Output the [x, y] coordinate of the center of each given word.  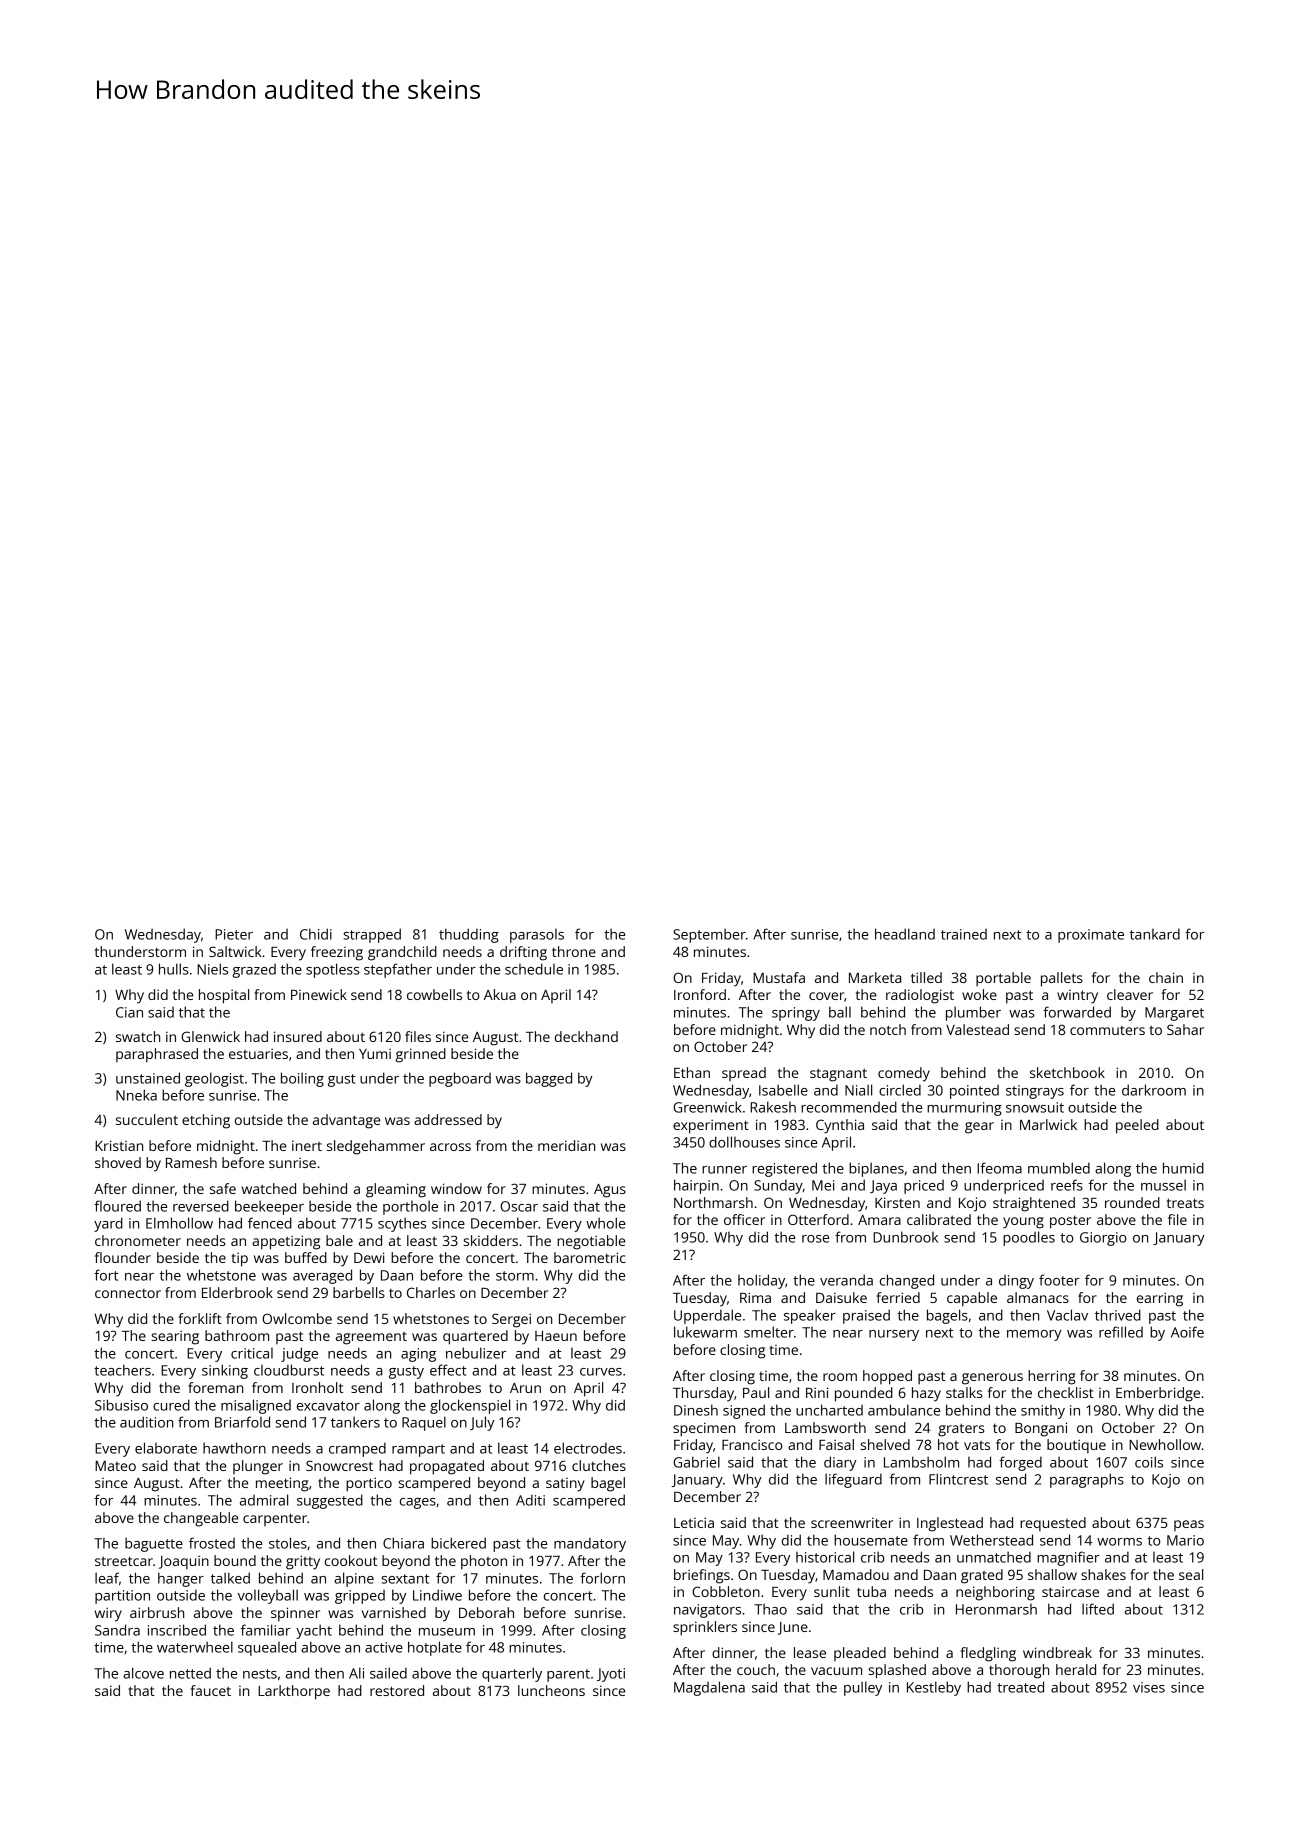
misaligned [256, 1406]
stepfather [398, 970]
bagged [549, 1079]
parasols [537, 936]
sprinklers [705, 1628]
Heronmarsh [996, 1609]
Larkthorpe [294, 1692]
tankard [1155, 934]
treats [1185, 1203]
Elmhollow [179, 1223]
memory [1034, 1335]
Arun [525, 1388]
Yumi [375, 1053]
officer [744, 1219]
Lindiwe [437, 1595]
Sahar [1185, 1029]
